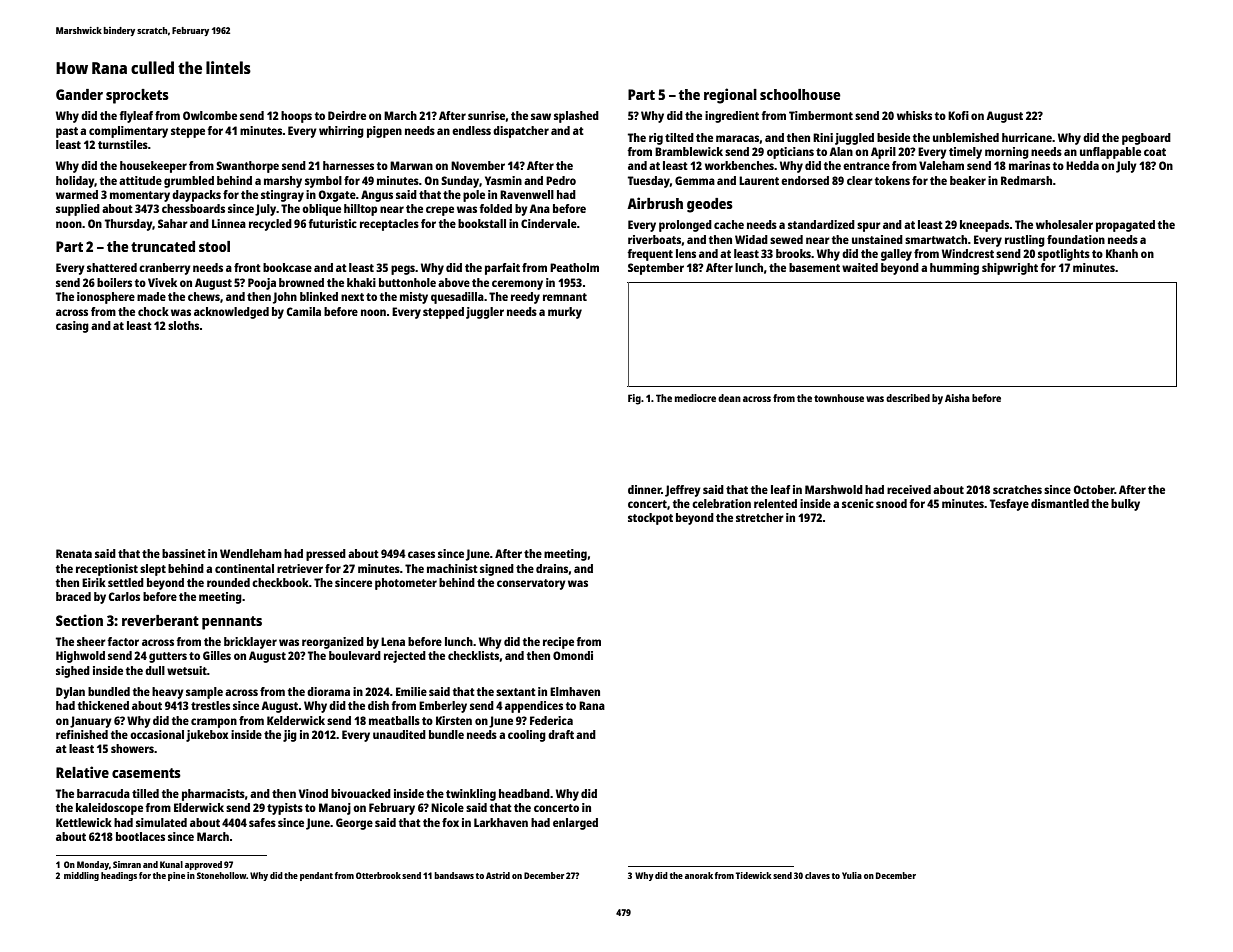  What do you see at coordinates (184, 553) in the screenshot?
I see `bassinet` at bounding box center [184, 553].
